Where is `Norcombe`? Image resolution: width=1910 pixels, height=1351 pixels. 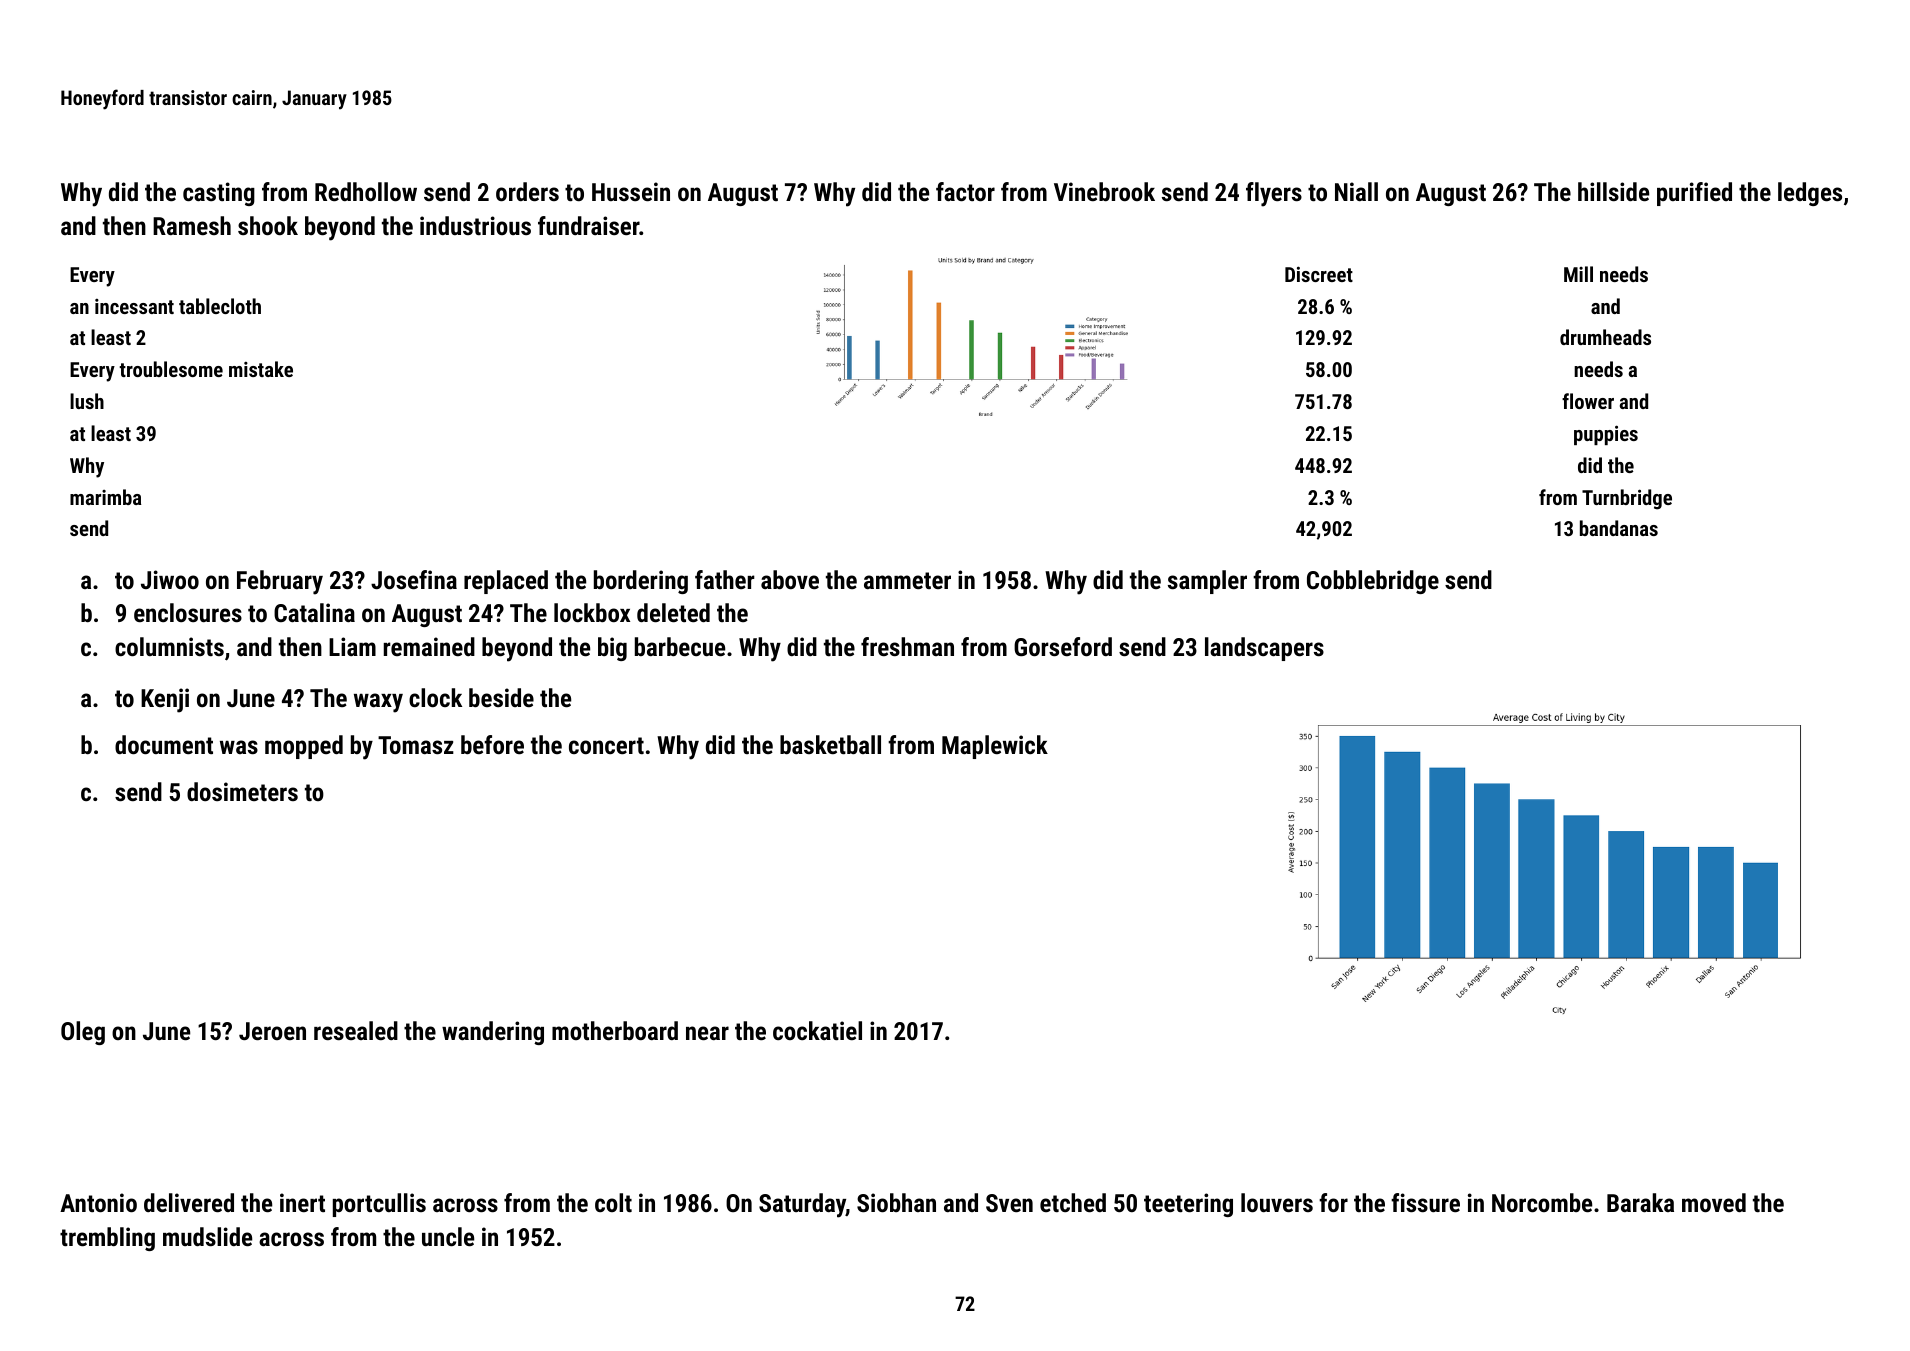 Norcombe is located at coordinates (1542, 1202).
